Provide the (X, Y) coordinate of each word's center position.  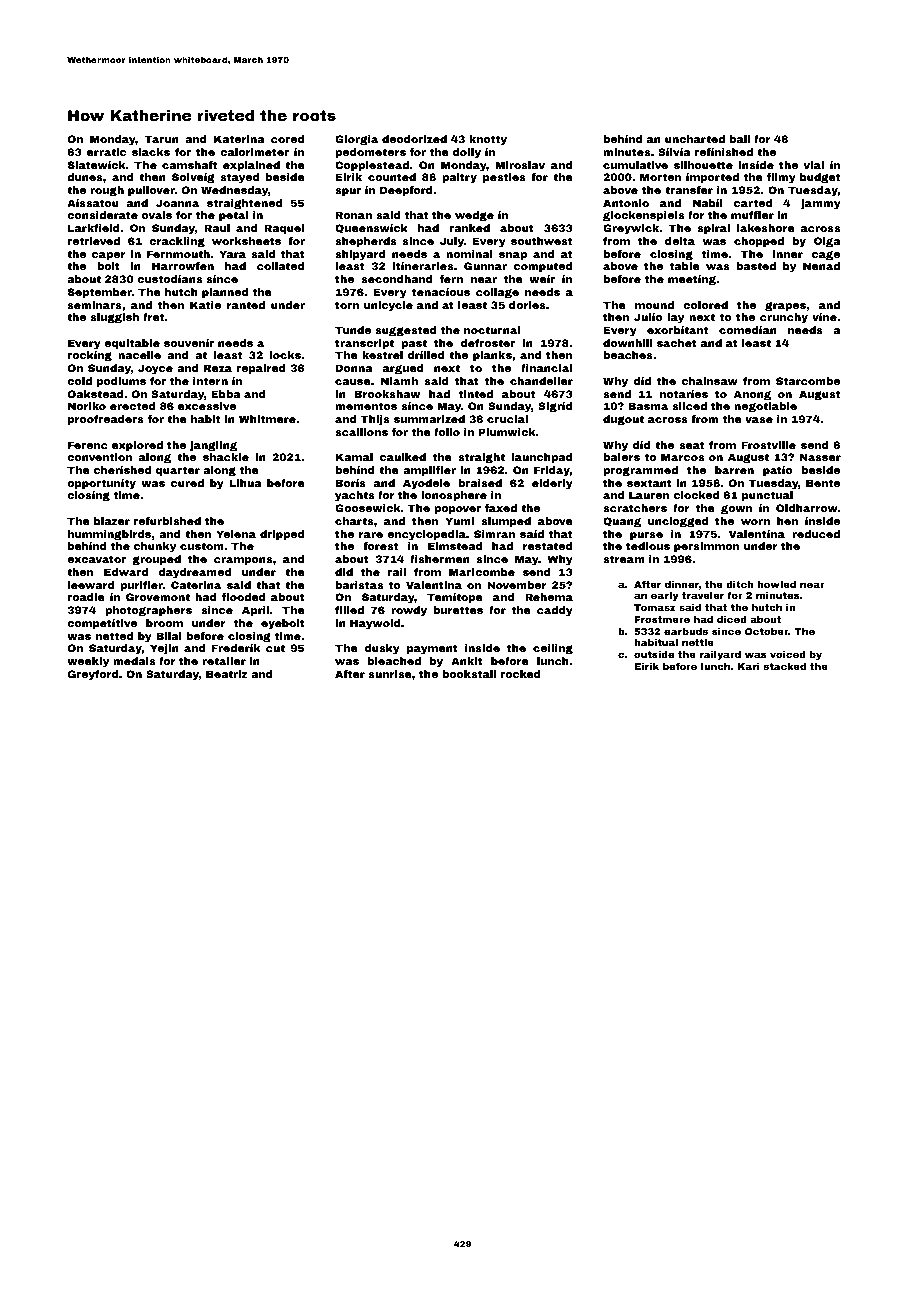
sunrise (390, 674)
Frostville (768, 445)
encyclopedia (426, 535)
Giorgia (356, 140)
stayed (239, 178)
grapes (785, 307)
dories (527, 305)
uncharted (695, 139)
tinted (476, 394)
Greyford (93, 675)
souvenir (189, 343)
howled (776, 584)
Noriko (87, 406)
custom (202, 546)
